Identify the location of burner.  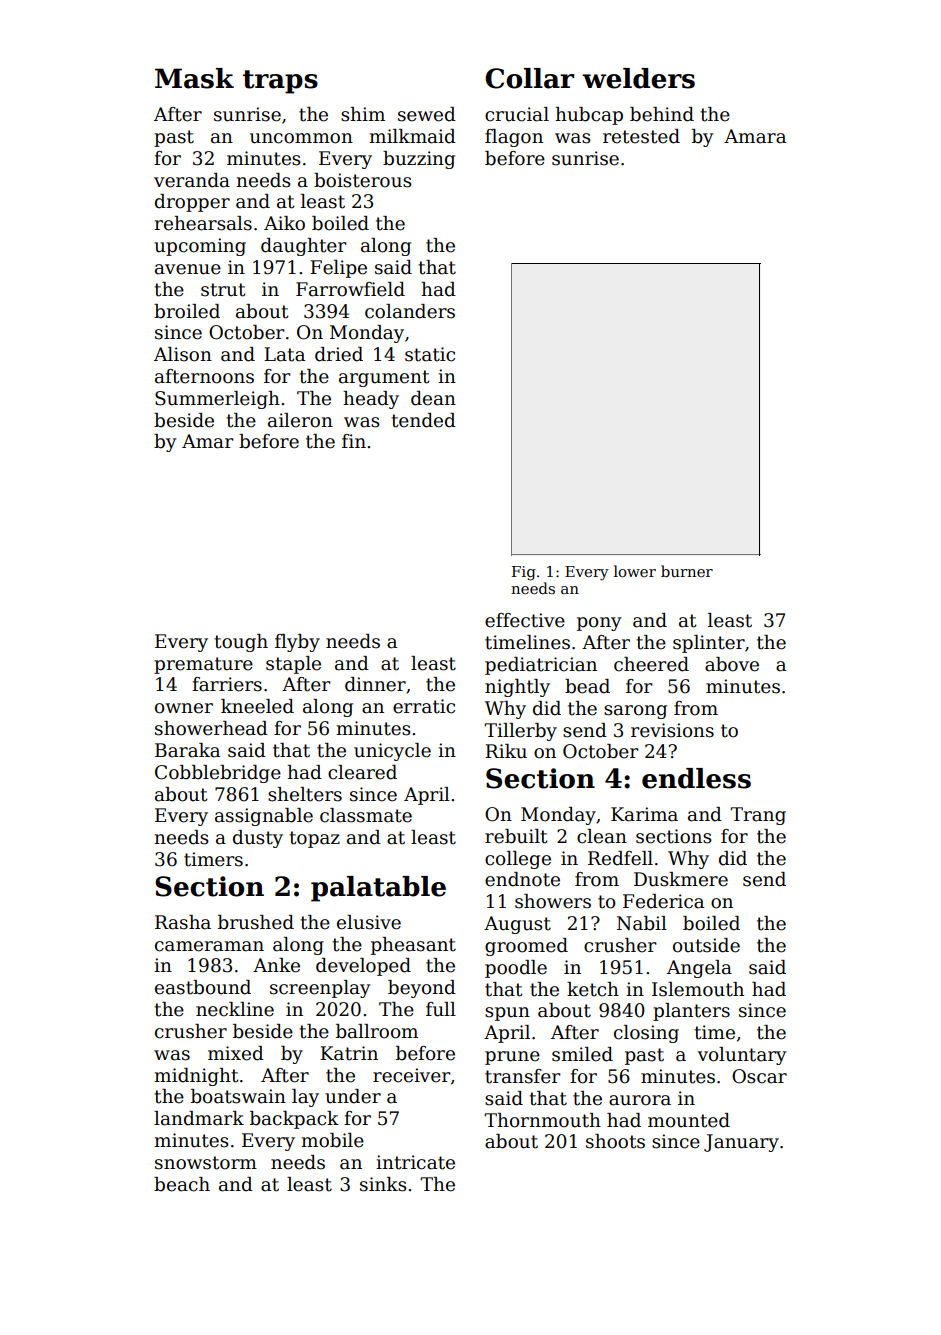
(687, 571).
